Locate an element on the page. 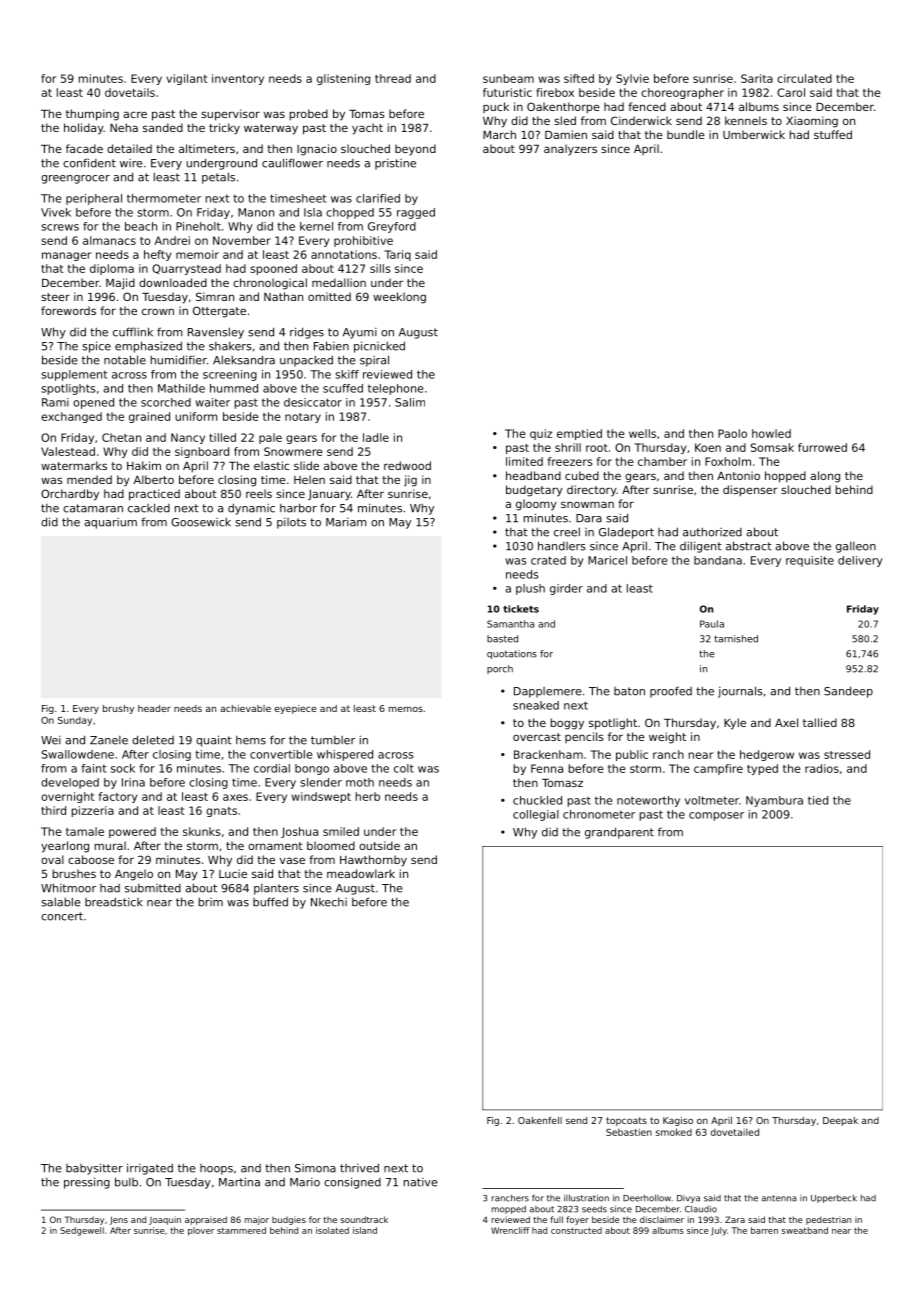 This document has height=1308, width=924. ragged is located at coordinates (416, 213).
